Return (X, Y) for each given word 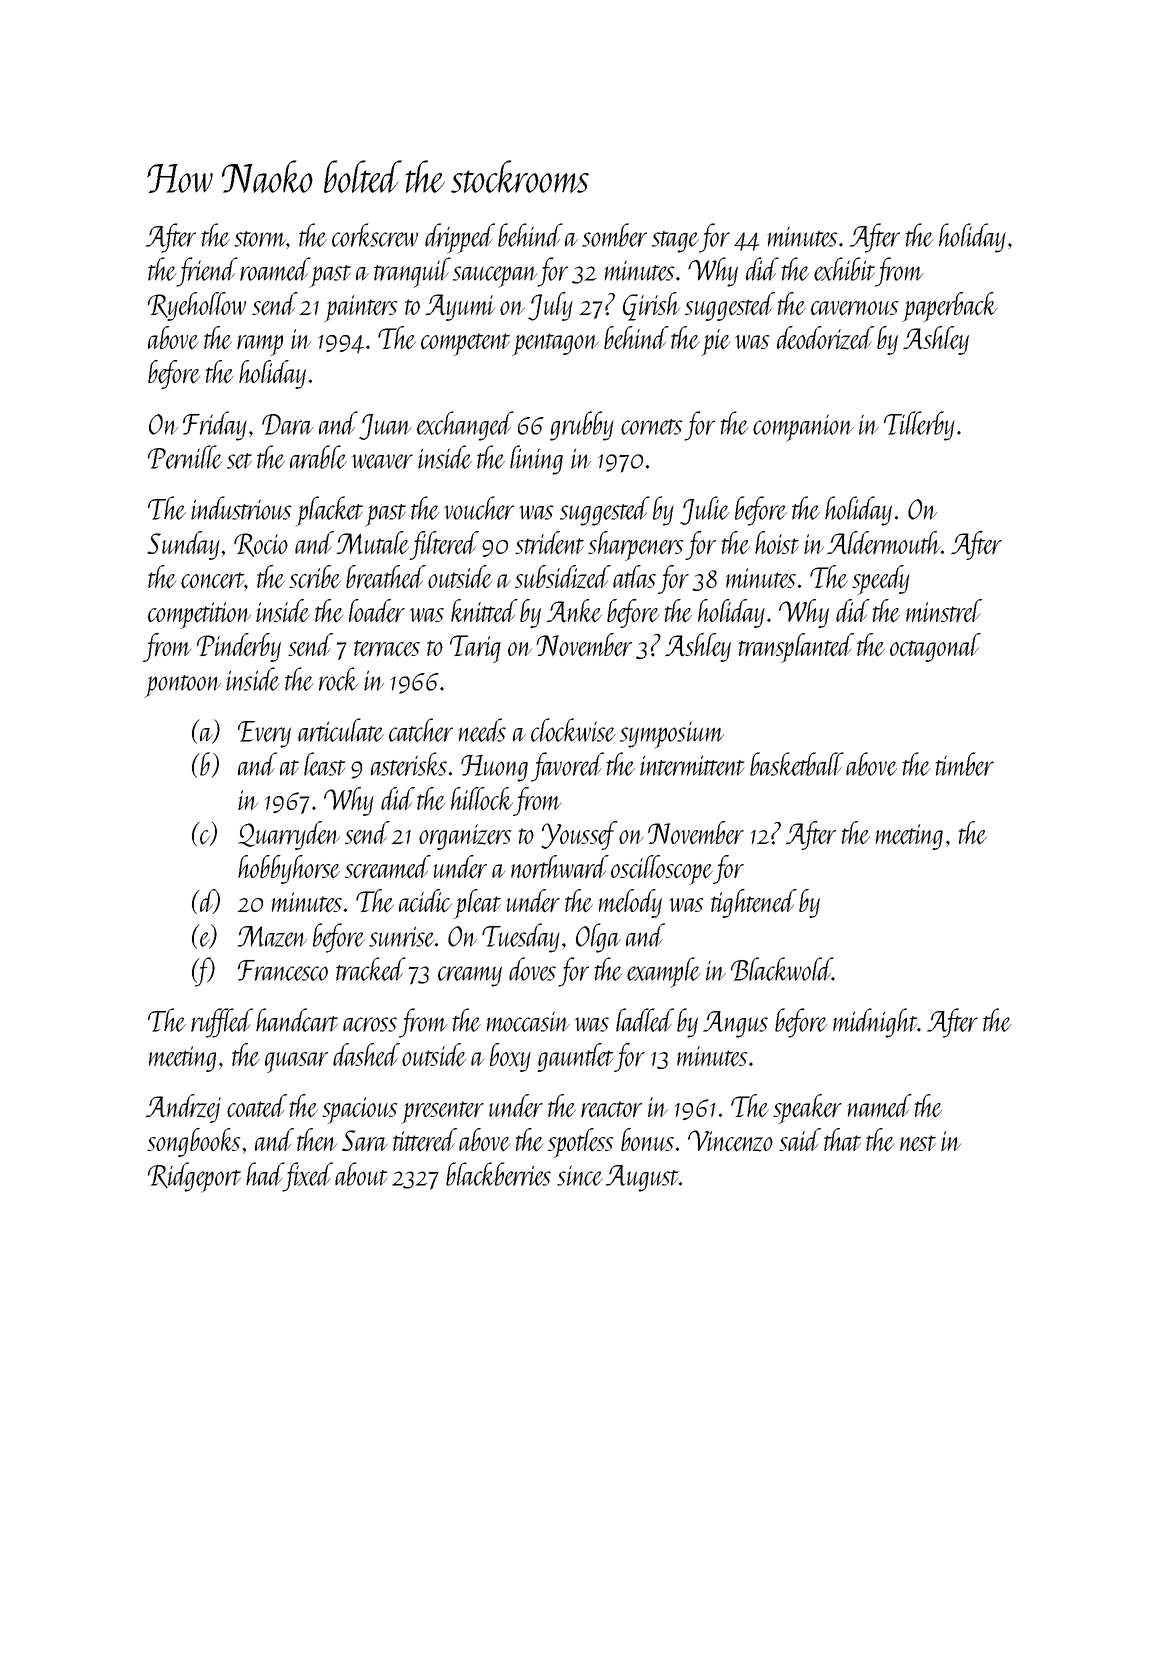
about (361, 1174)
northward (560, 866)
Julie (705, 510)
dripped (460, 238)
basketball (797, 764)
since (580, 1176)
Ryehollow (197, 306)
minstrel (944, 611)
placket (329, 511)
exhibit (844, 269)
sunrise (402, 937)
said (800, 1139)
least (324, 764)
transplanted (796, 648)
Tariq (475, 649)
